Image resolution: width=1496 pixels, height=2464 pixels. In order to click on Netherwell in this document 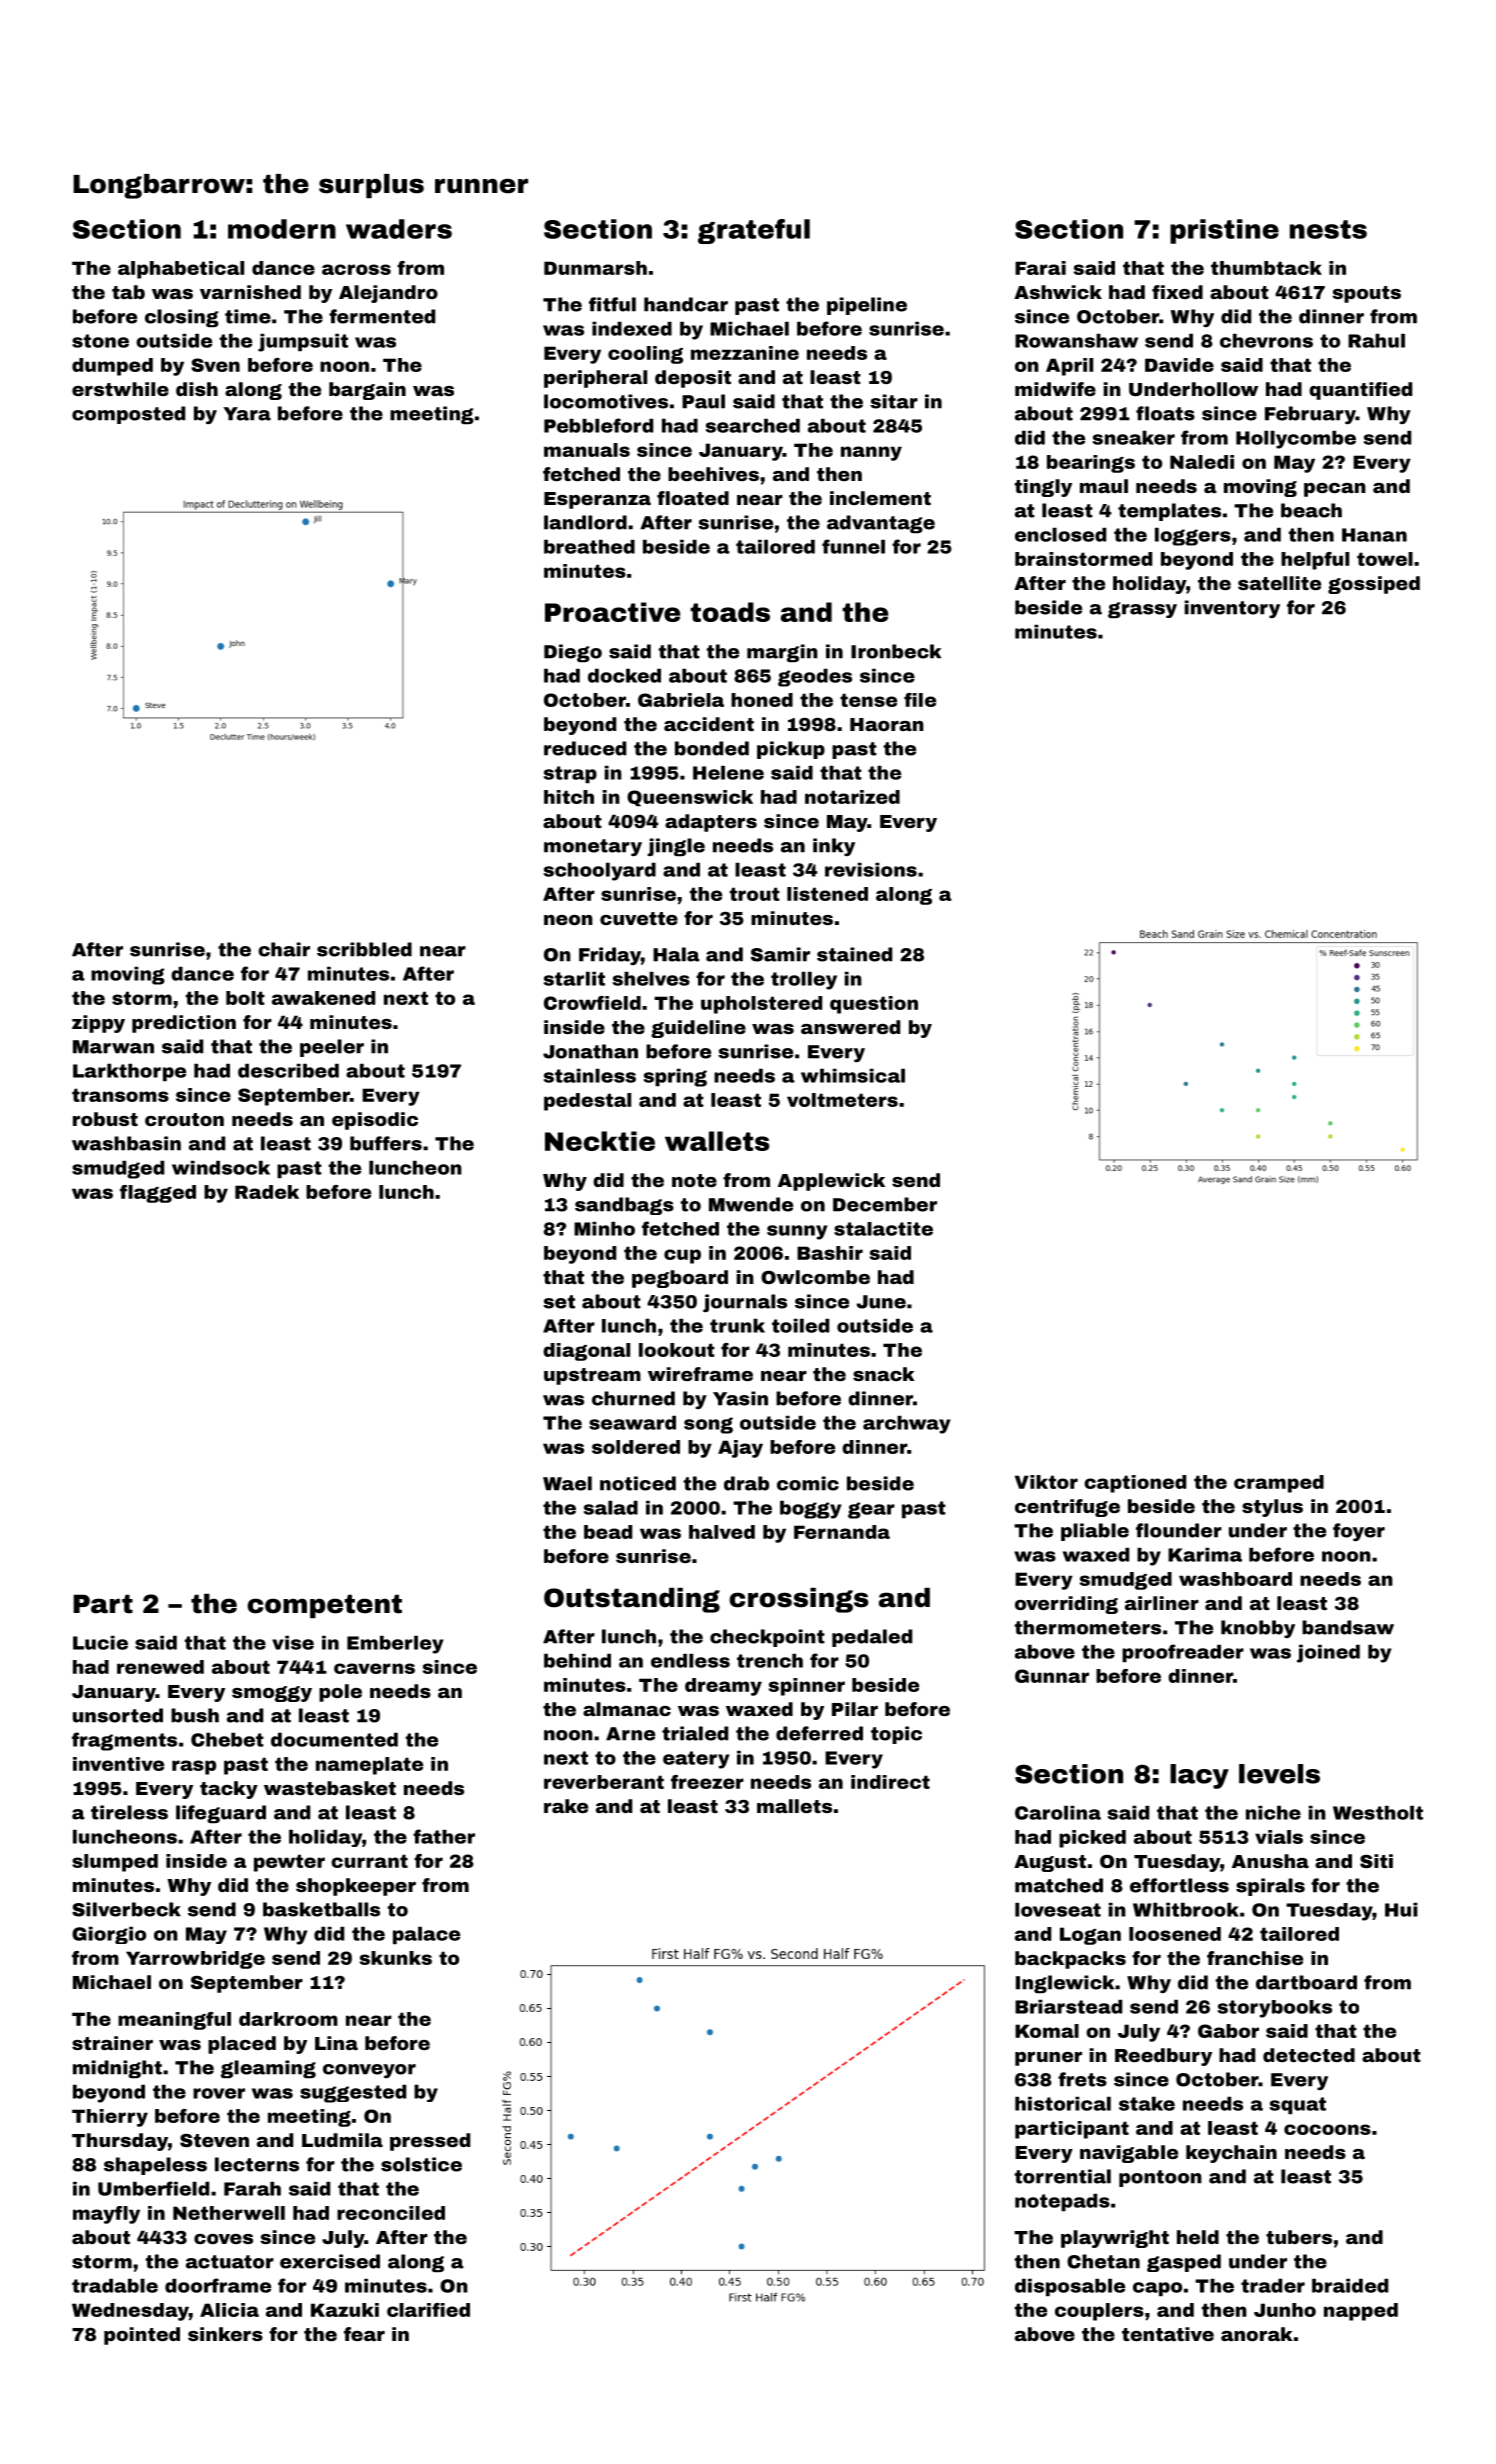, I will do `click(229, 2213)`.
